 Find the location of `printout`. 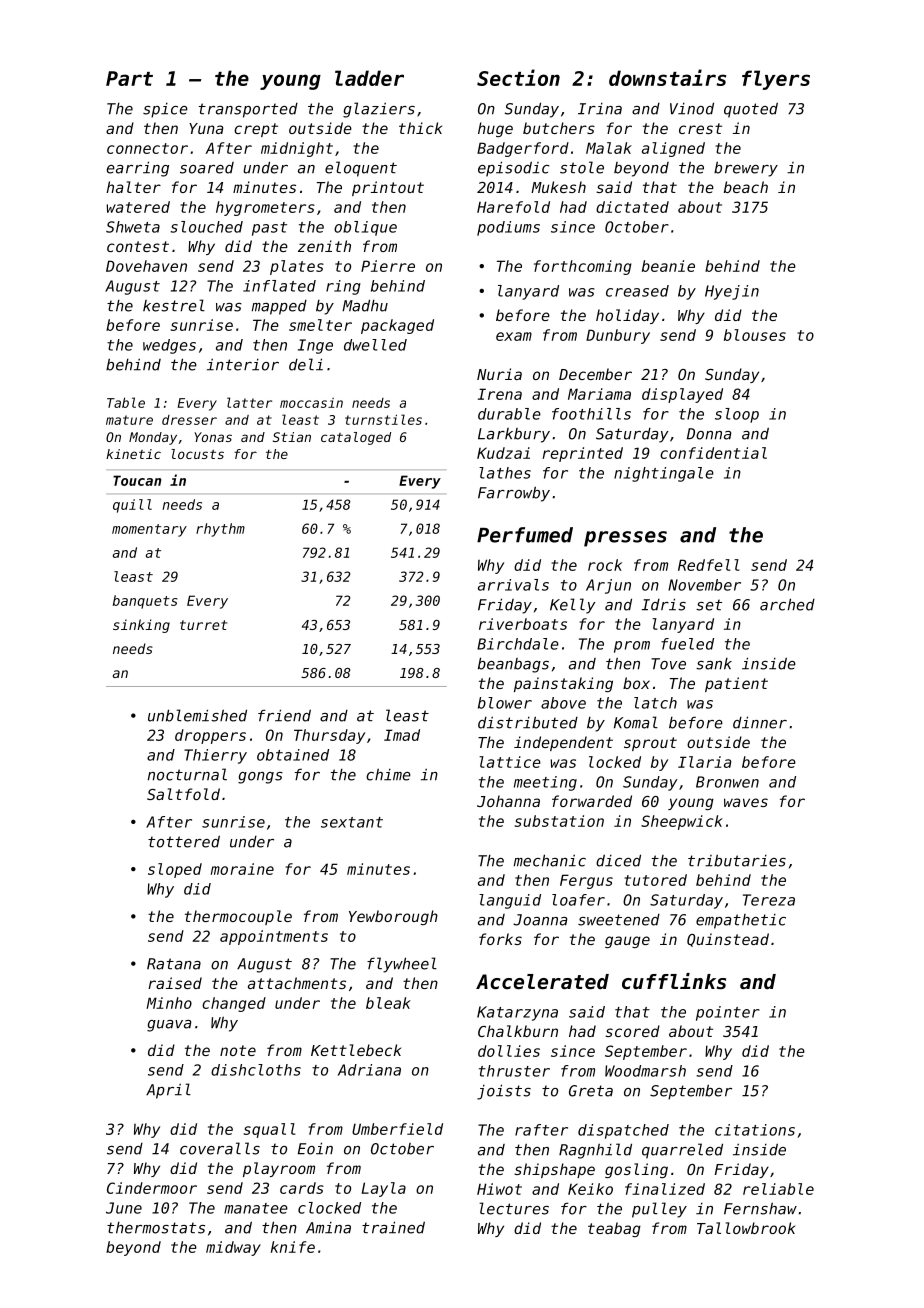

printout is located at coordinates (388, 188).
